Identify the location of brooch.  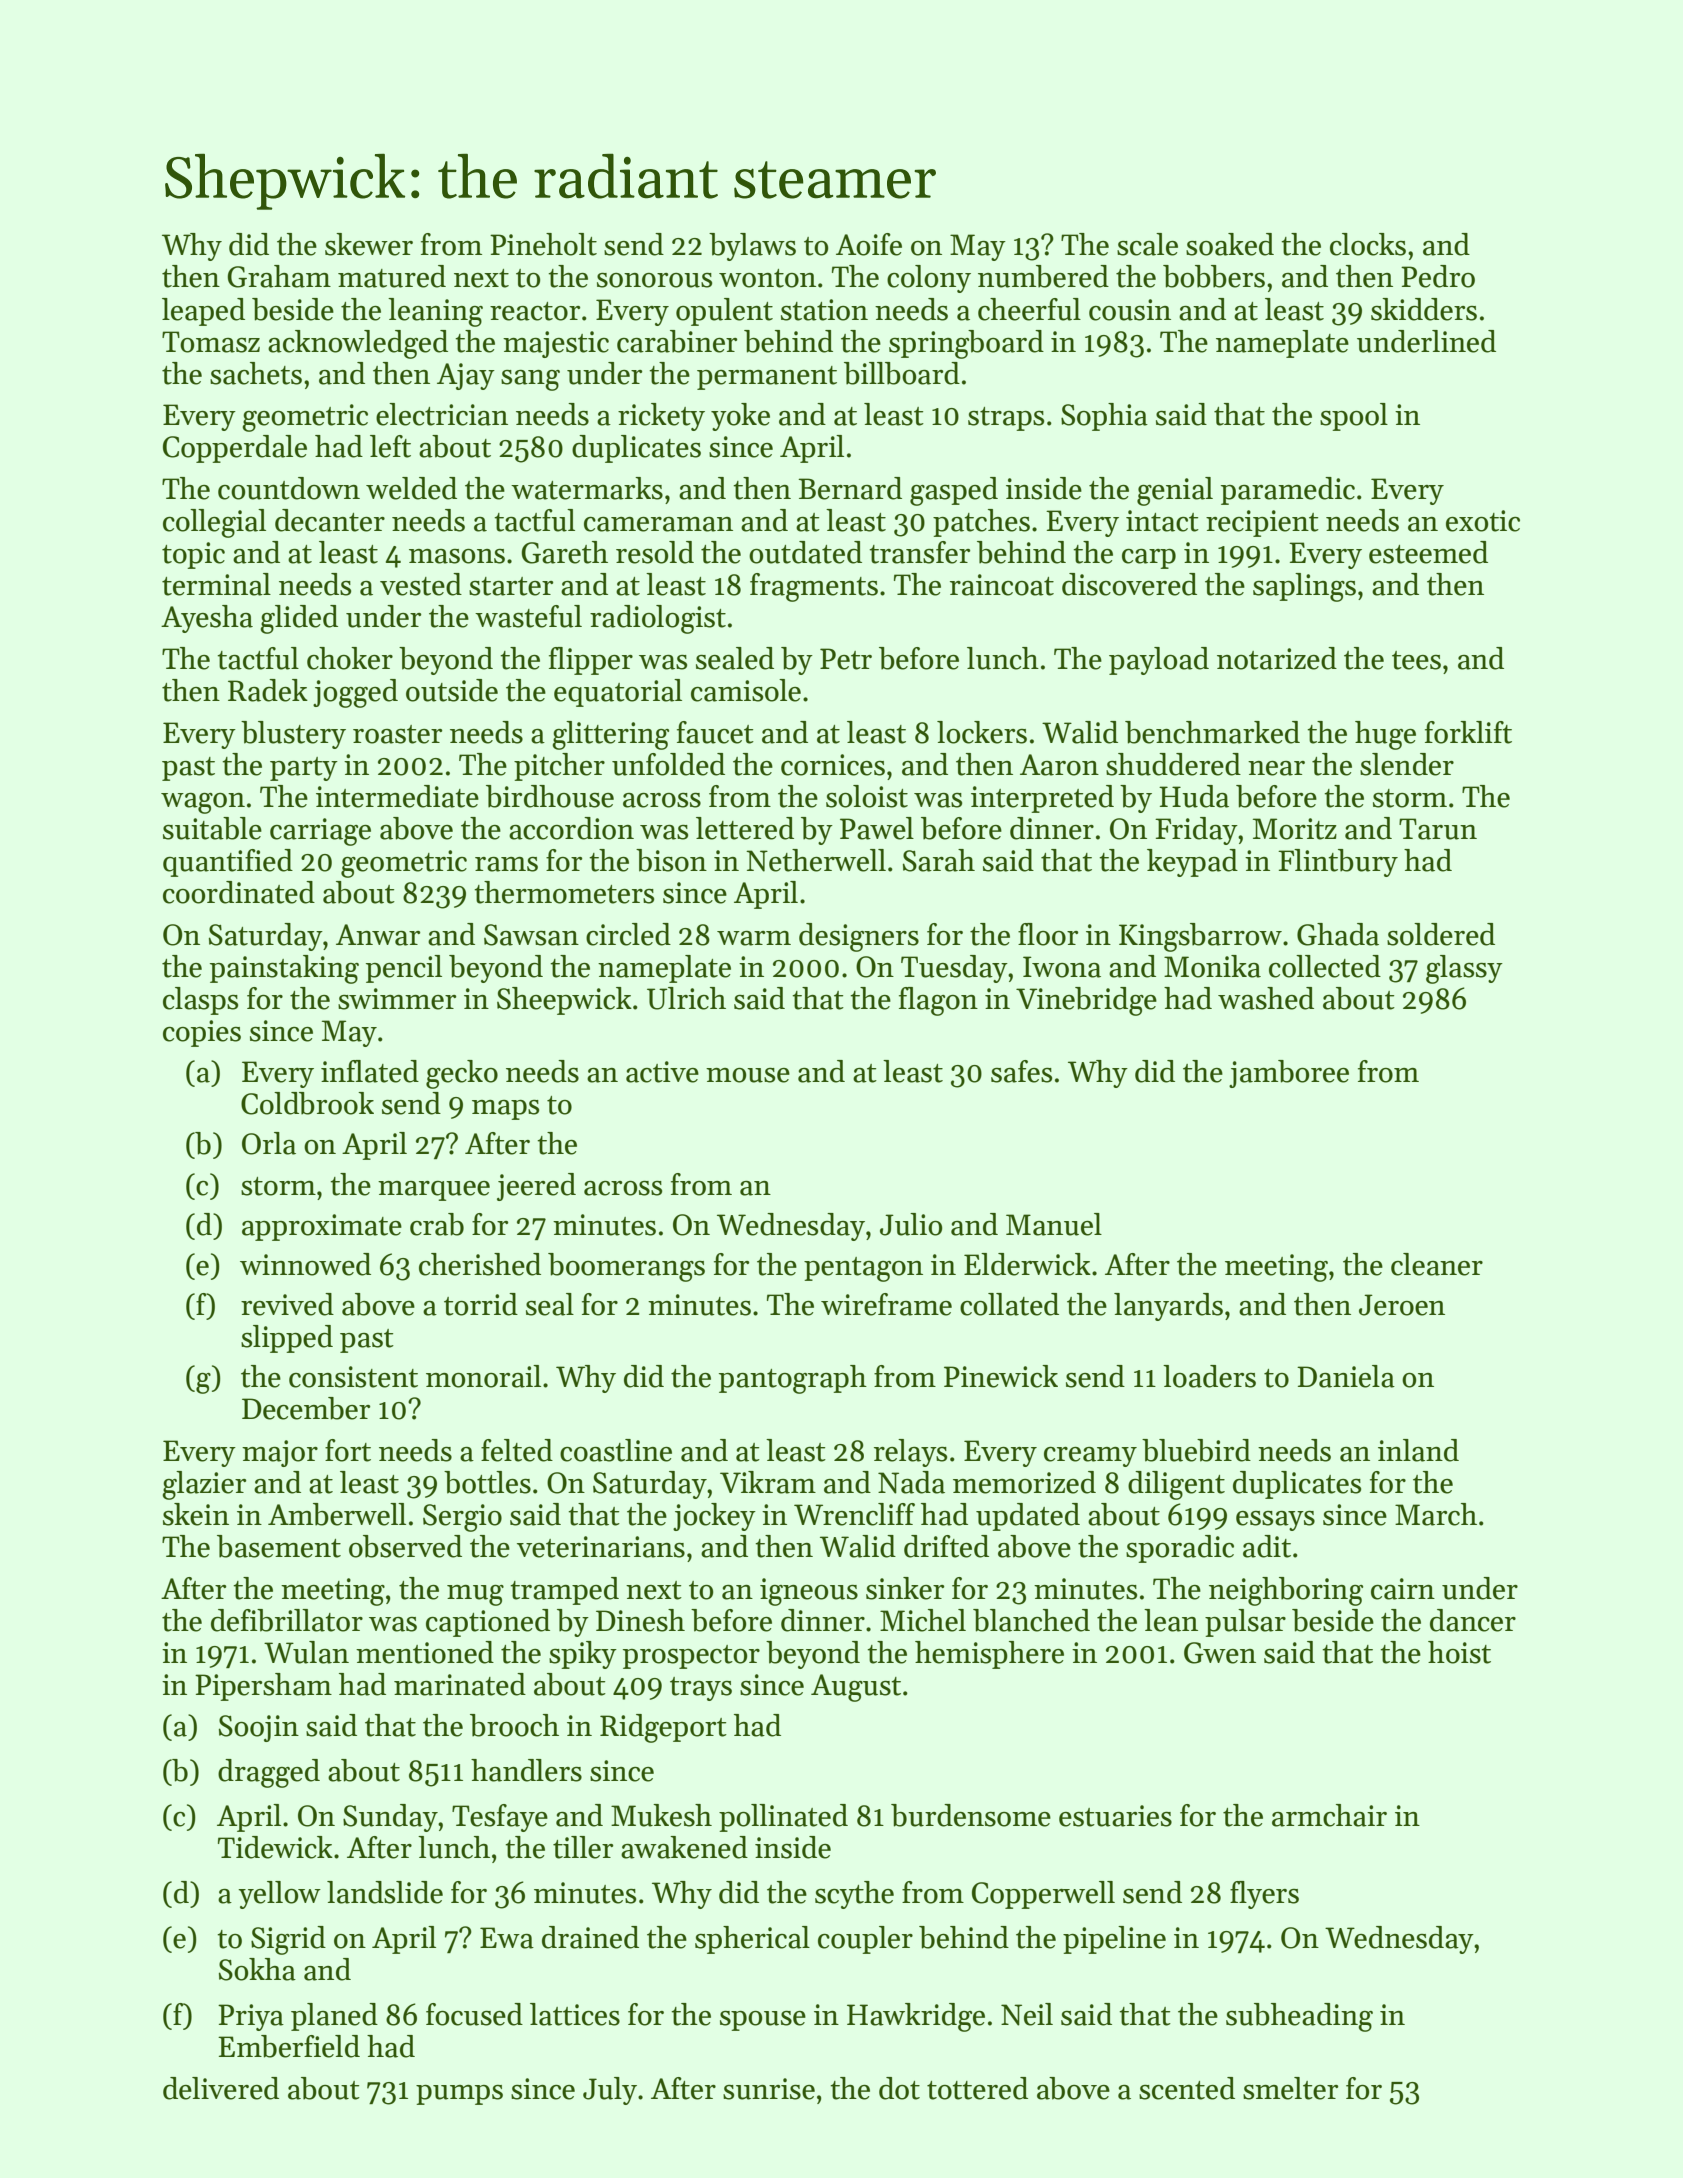
(514, 1725).
